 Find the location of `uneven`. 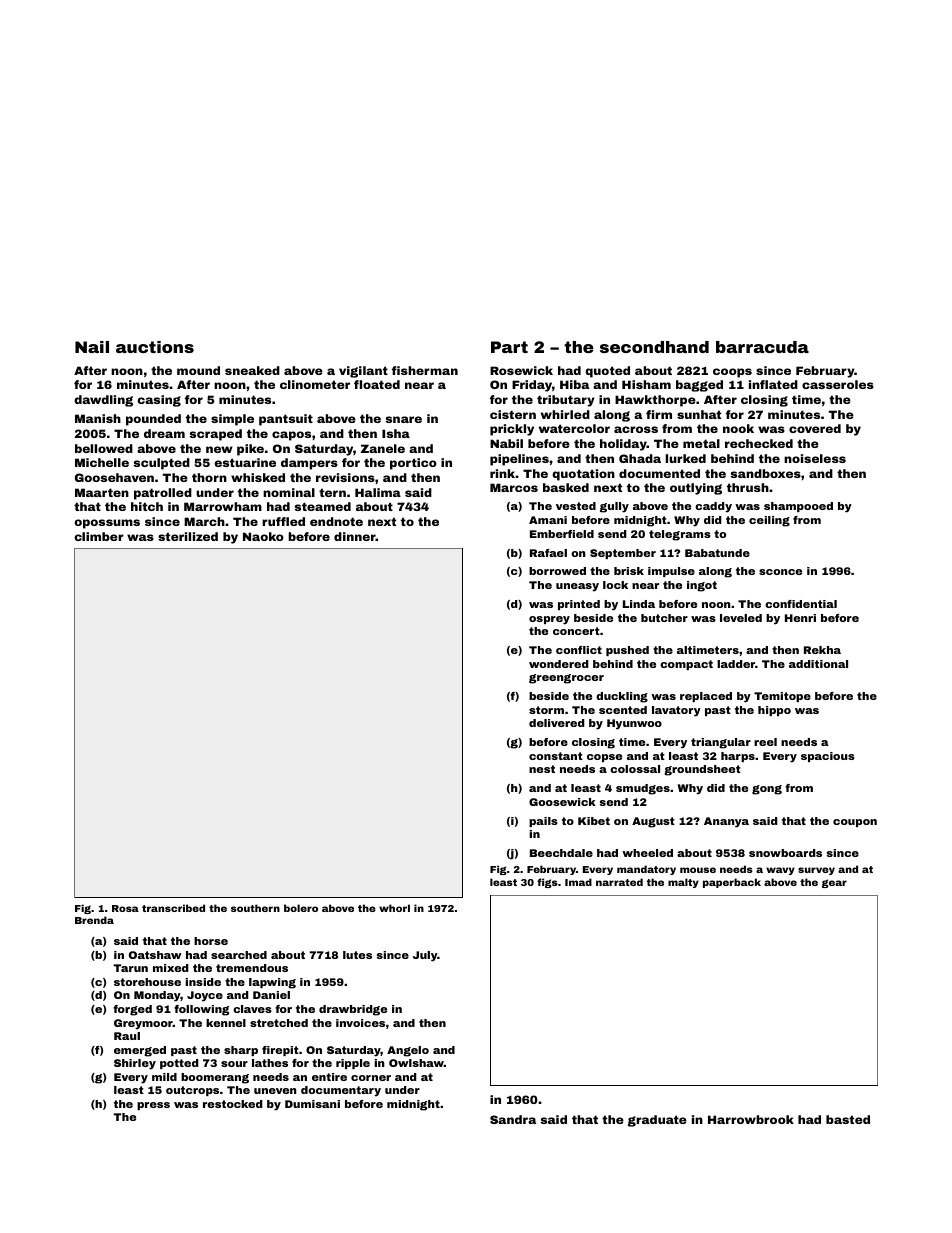

uneven is located at coordinates (275, 1091).
